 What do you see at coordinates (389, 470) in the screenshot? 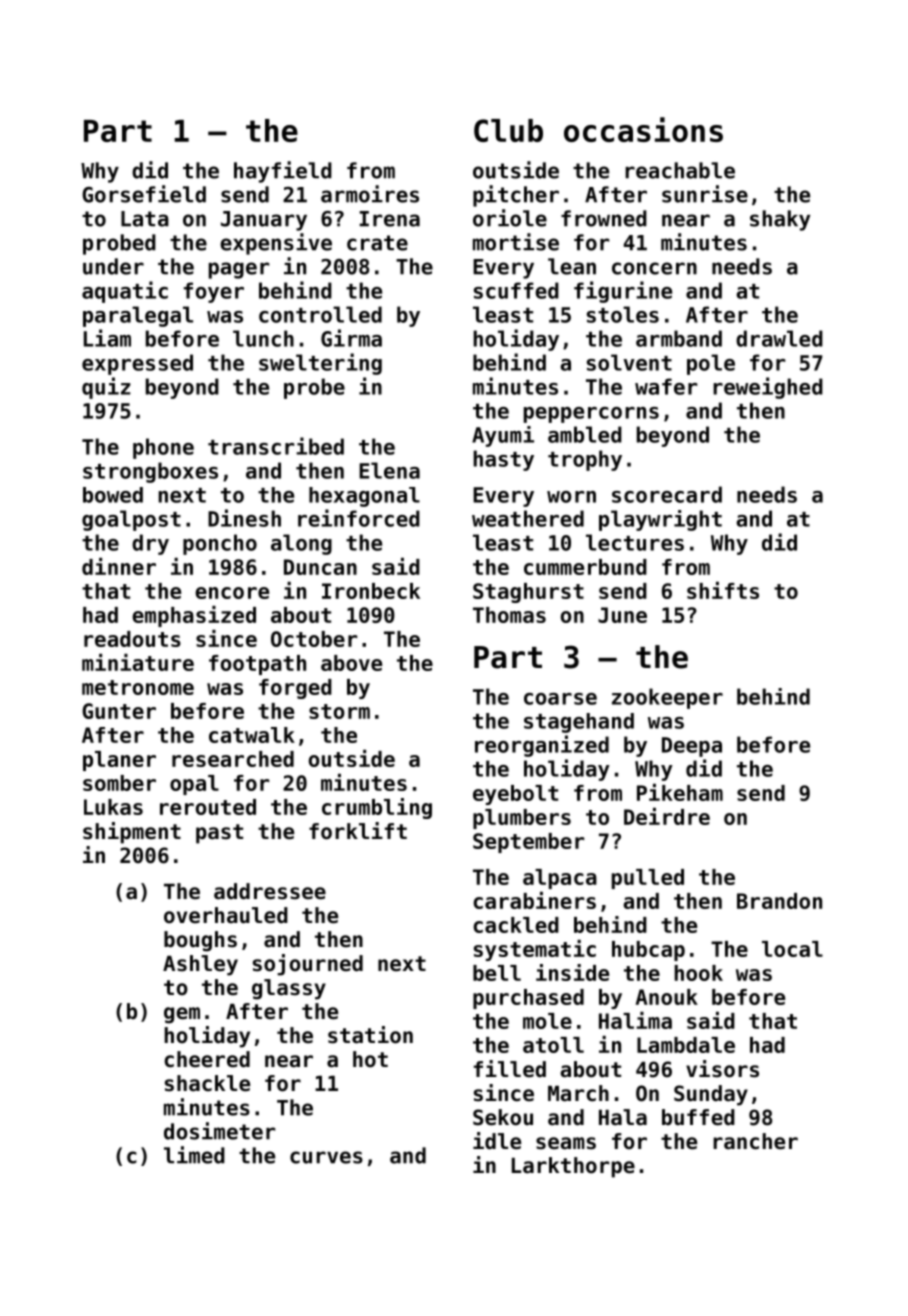
I see `Elena` at bounding box center [389, 470].
